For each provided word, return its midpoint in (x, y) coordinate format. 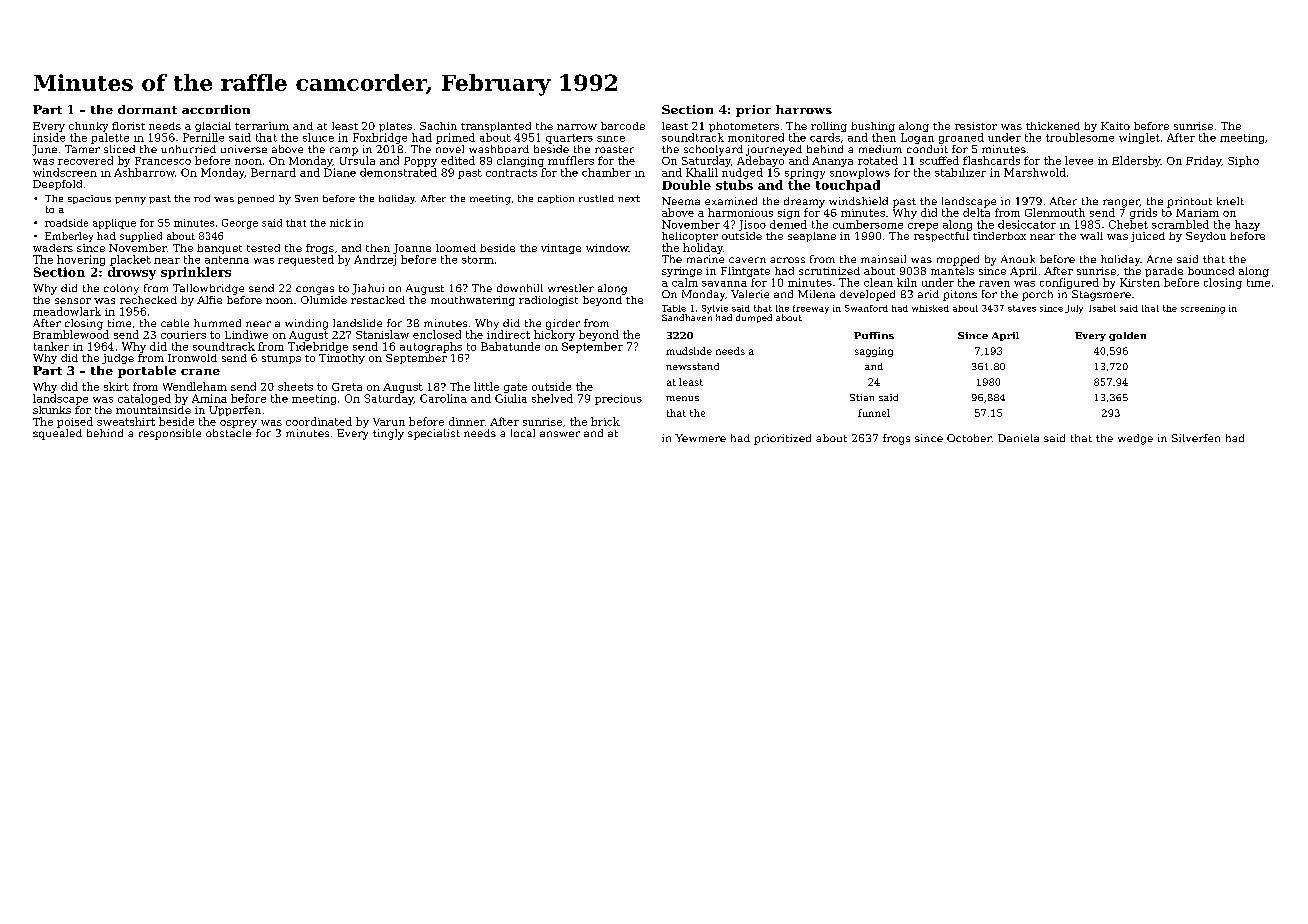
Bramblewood (71, 334)
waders (53, 248)
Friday (1203, 161)
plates (395, 127)
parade (1164, 272)
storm (478, 260)
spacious (89, 199)
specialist (434, 434)
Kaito (1115, 126)
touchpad (848, 186)
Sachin (438, 126)
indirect (508, 334)
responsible (170, 434)
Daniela (1018, 438)
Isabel (1102, 308)
